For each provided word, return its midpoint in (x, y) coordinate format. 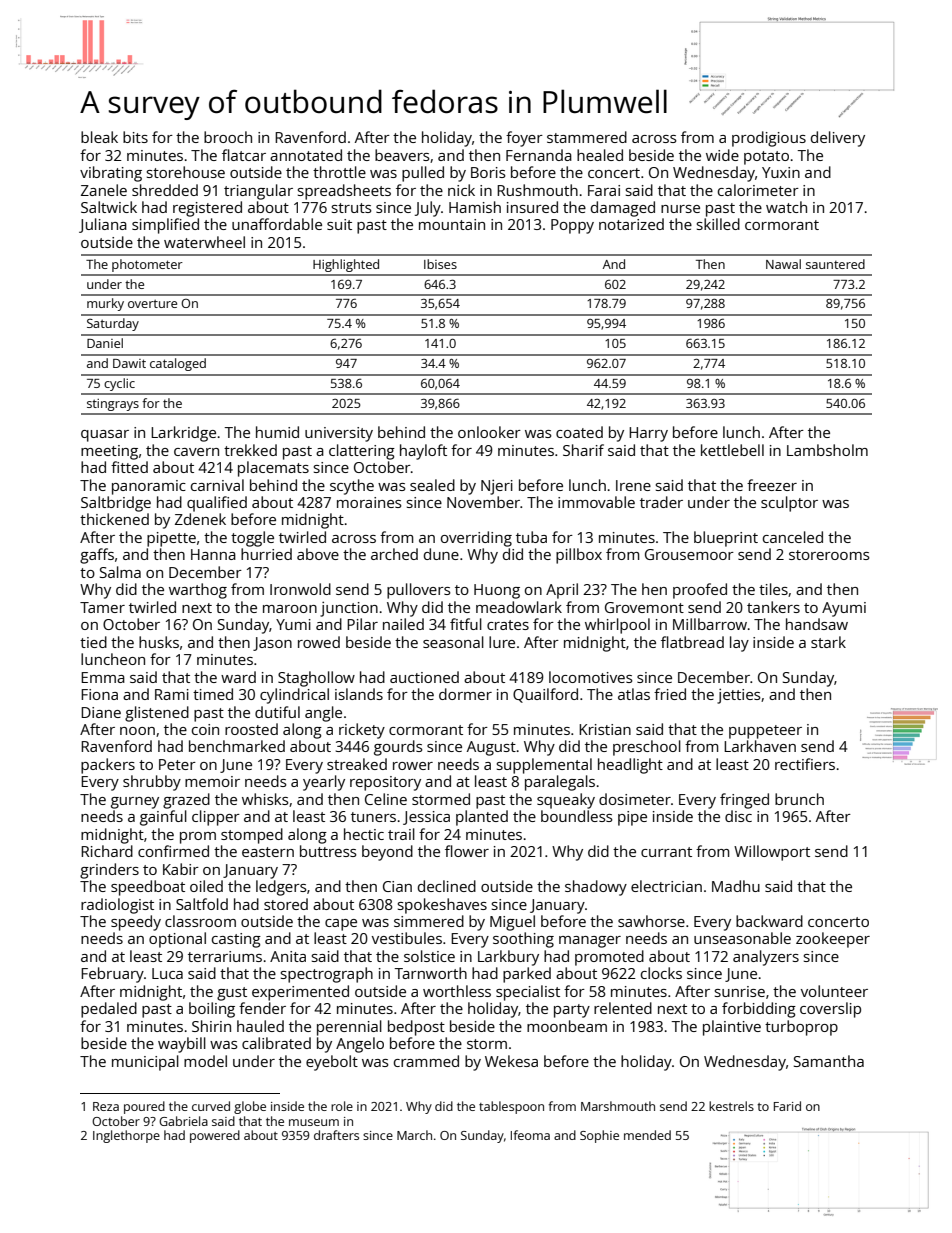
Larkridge (183, 434)
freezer (772, 485)
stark (828, 642)
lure (502, 642)
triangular (258, 192)
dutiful (277, 712)
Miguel (512, 923)
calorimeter (758, 190)
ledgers (281, 888)
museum (314, 1122)
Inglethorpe (126, 1136)
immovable (596, 502)
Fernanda (539, 155)
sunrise (740, 991)
